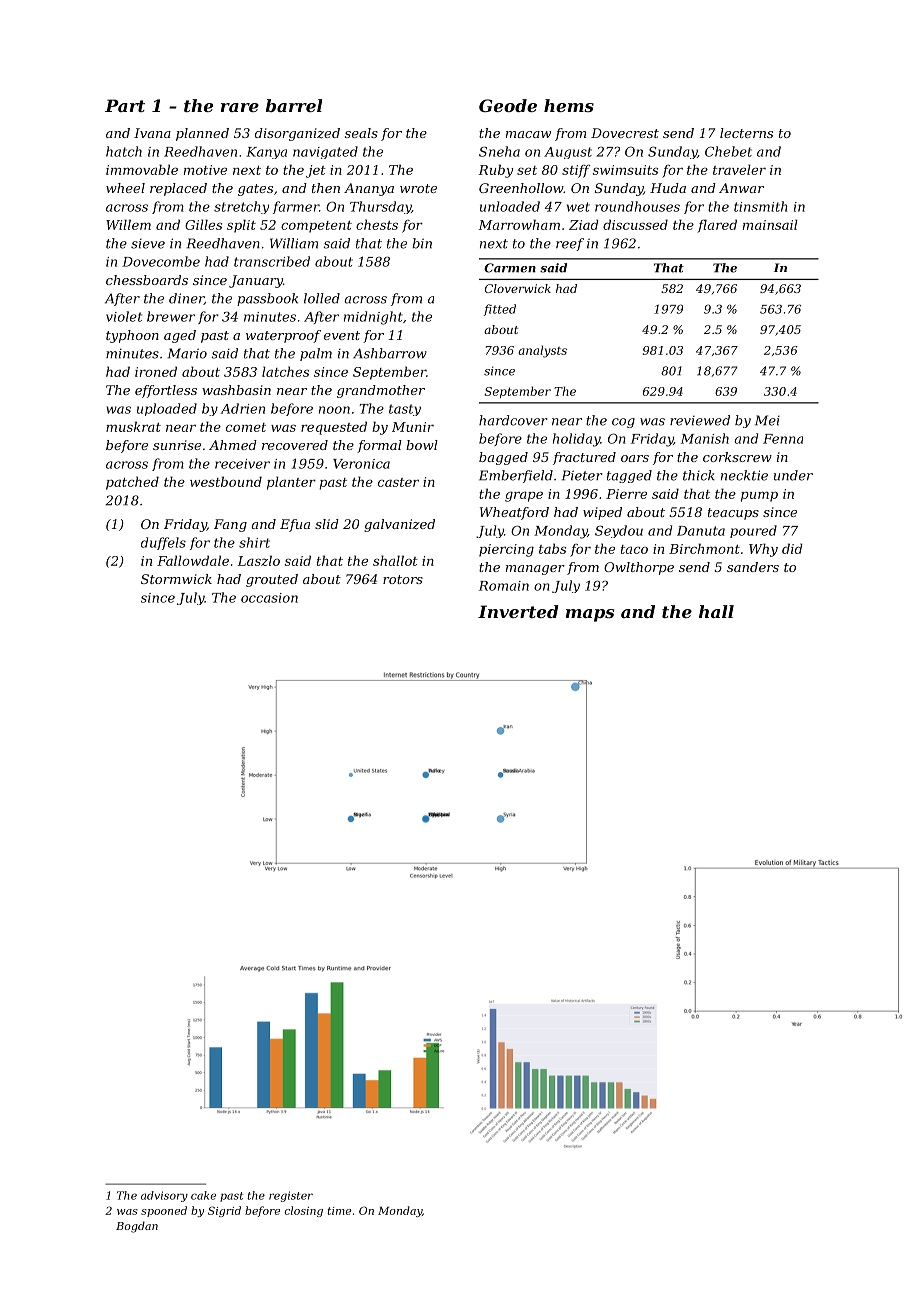  I want to click on rotors, so click(403, 579).
